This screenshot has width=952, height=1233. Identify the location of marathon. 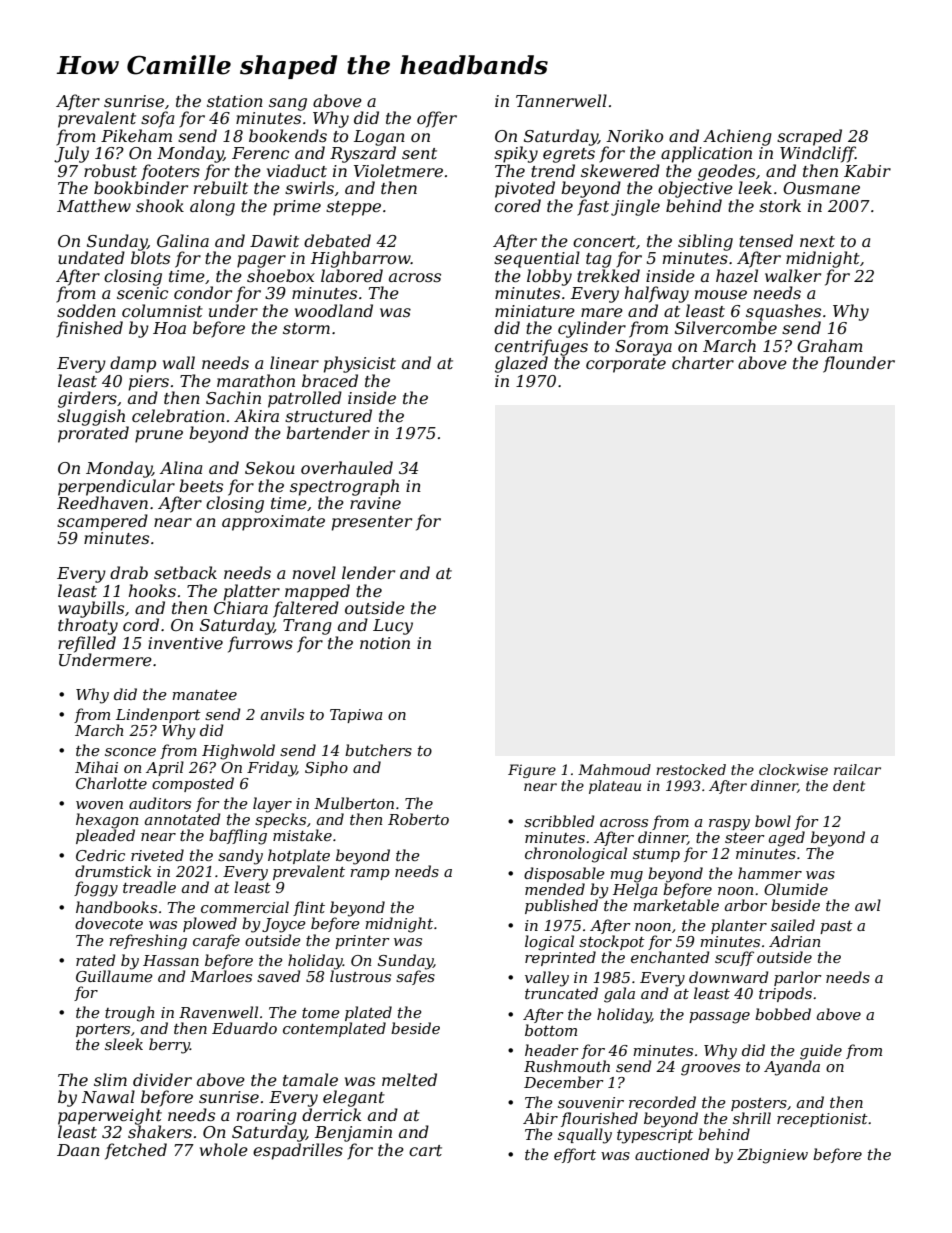
(256, 380).
